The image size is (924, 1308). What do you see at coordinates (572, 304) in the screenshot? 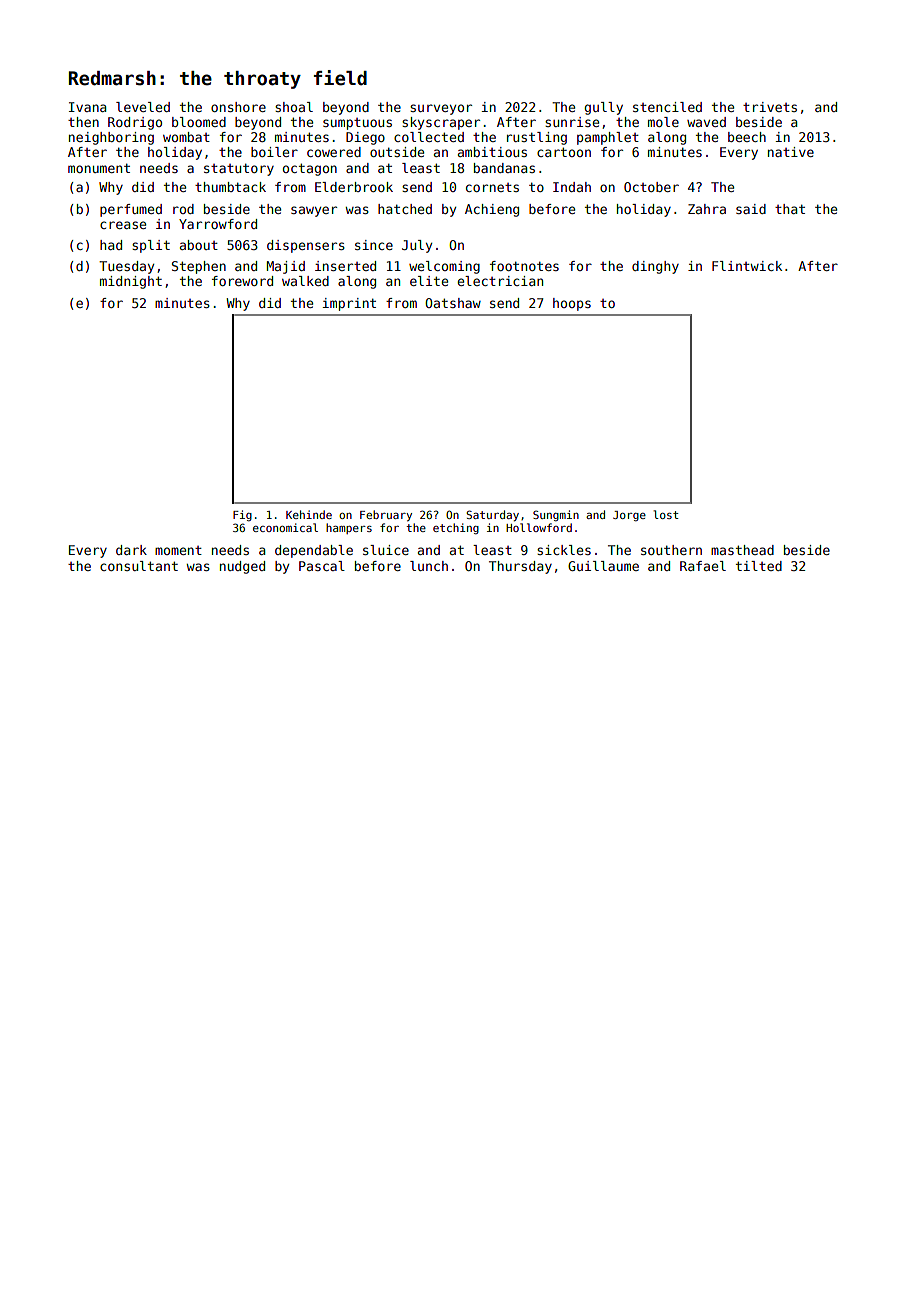
I see `hoops` at bounding box center [572, 304].
